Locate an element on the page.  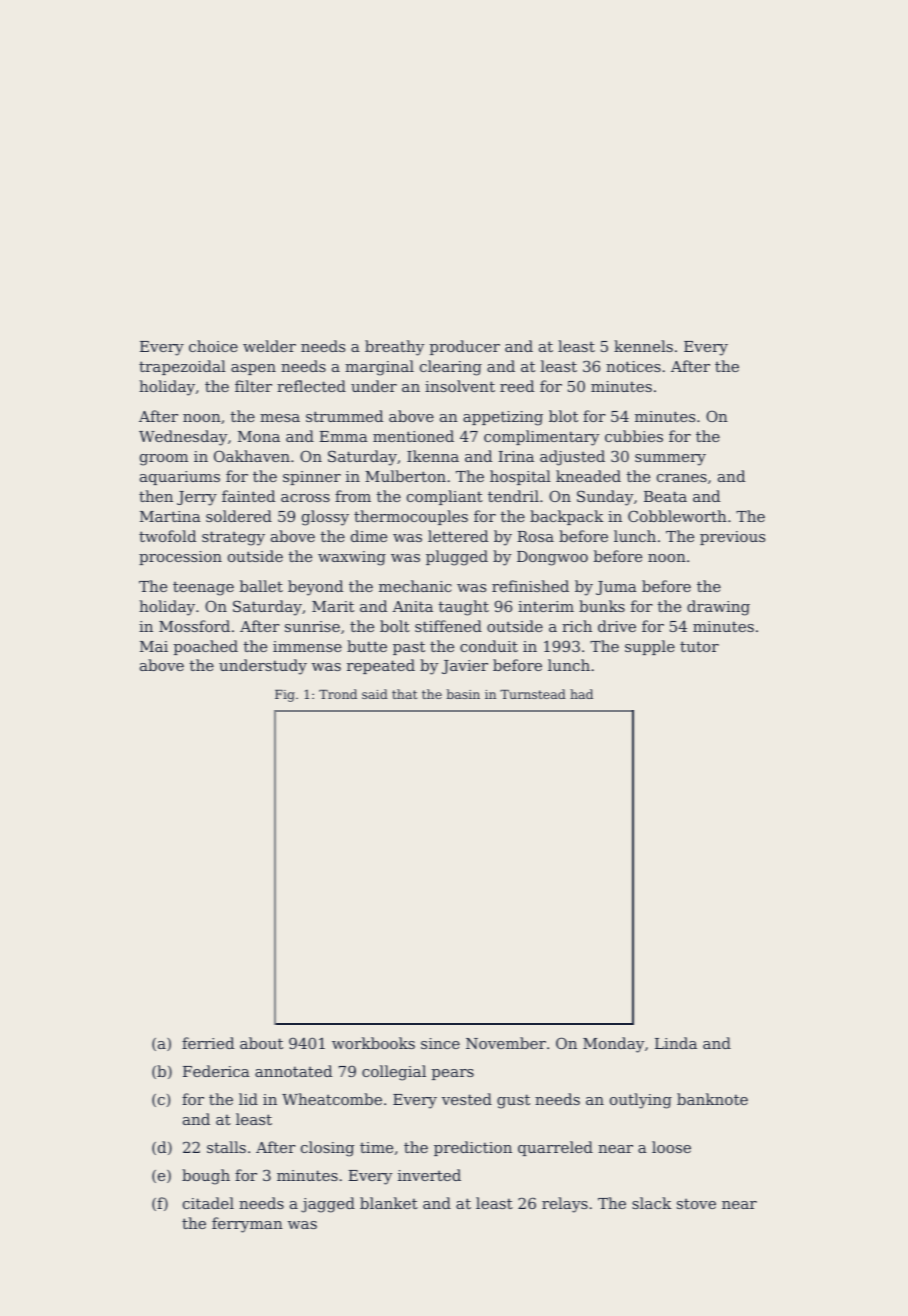
lettered is located at coordinates (458, 536).
